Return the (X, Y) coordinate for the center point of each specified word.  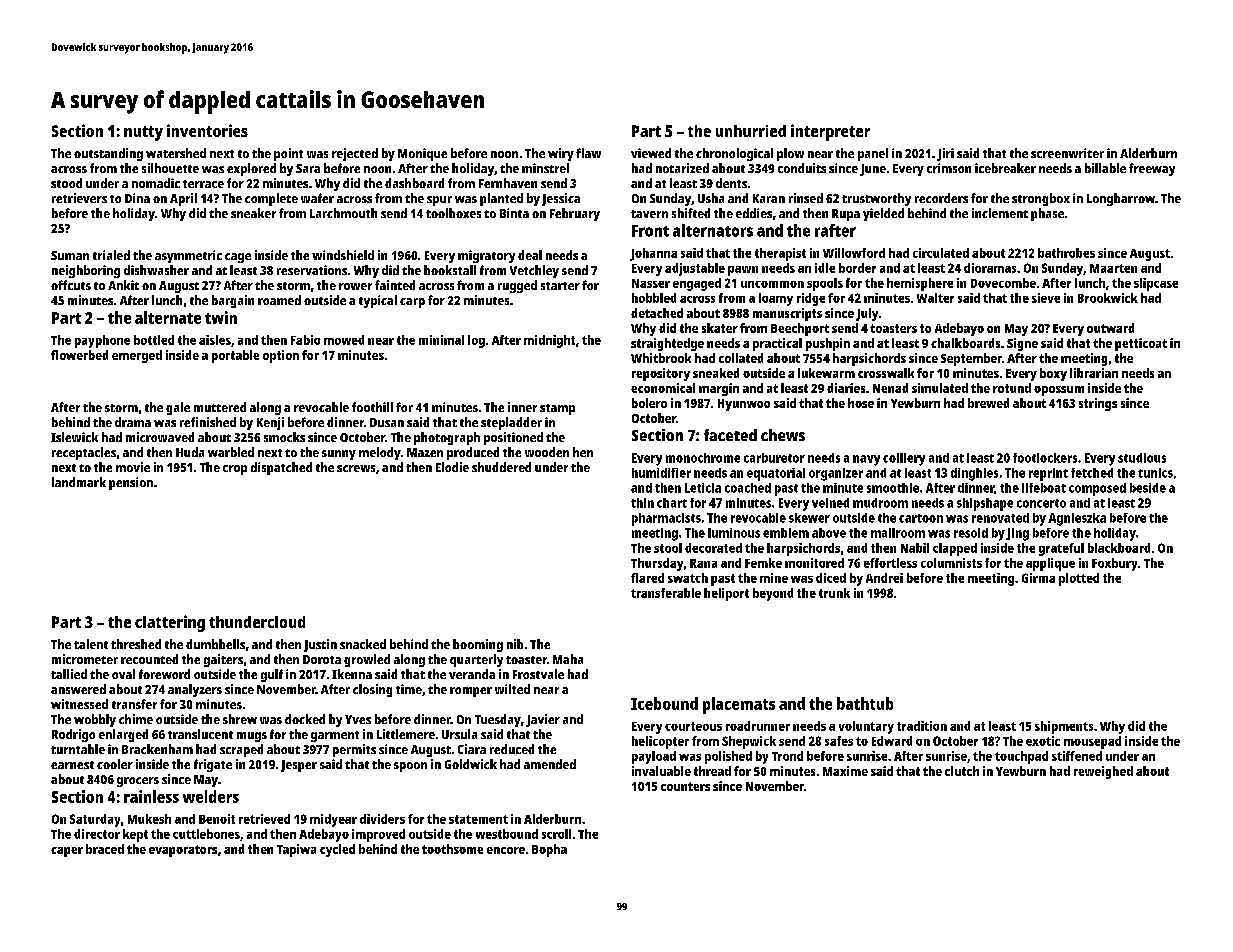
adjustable (695, 269)
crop (235, 470)
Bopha (549, 850)
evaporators (183, 851)
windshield (343, 255)
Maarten (1113, 268)
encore (506, 850)
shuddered (501, 467)
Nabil (915, 548)
